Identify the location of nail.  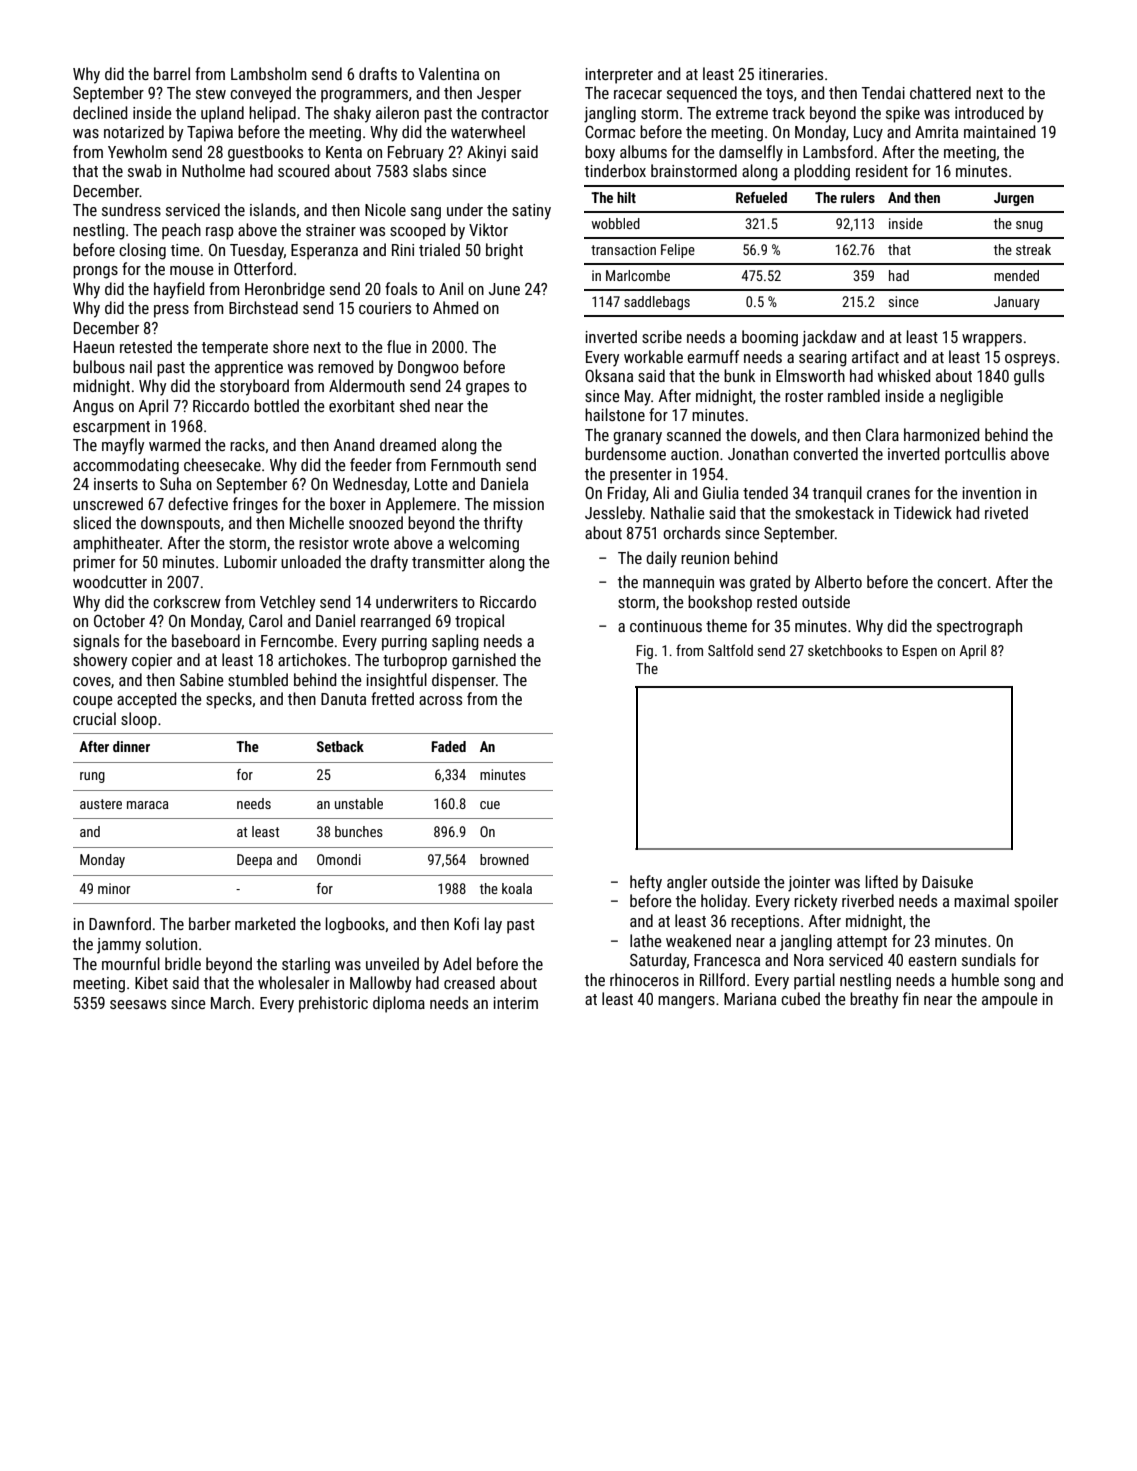
(141, 366).
